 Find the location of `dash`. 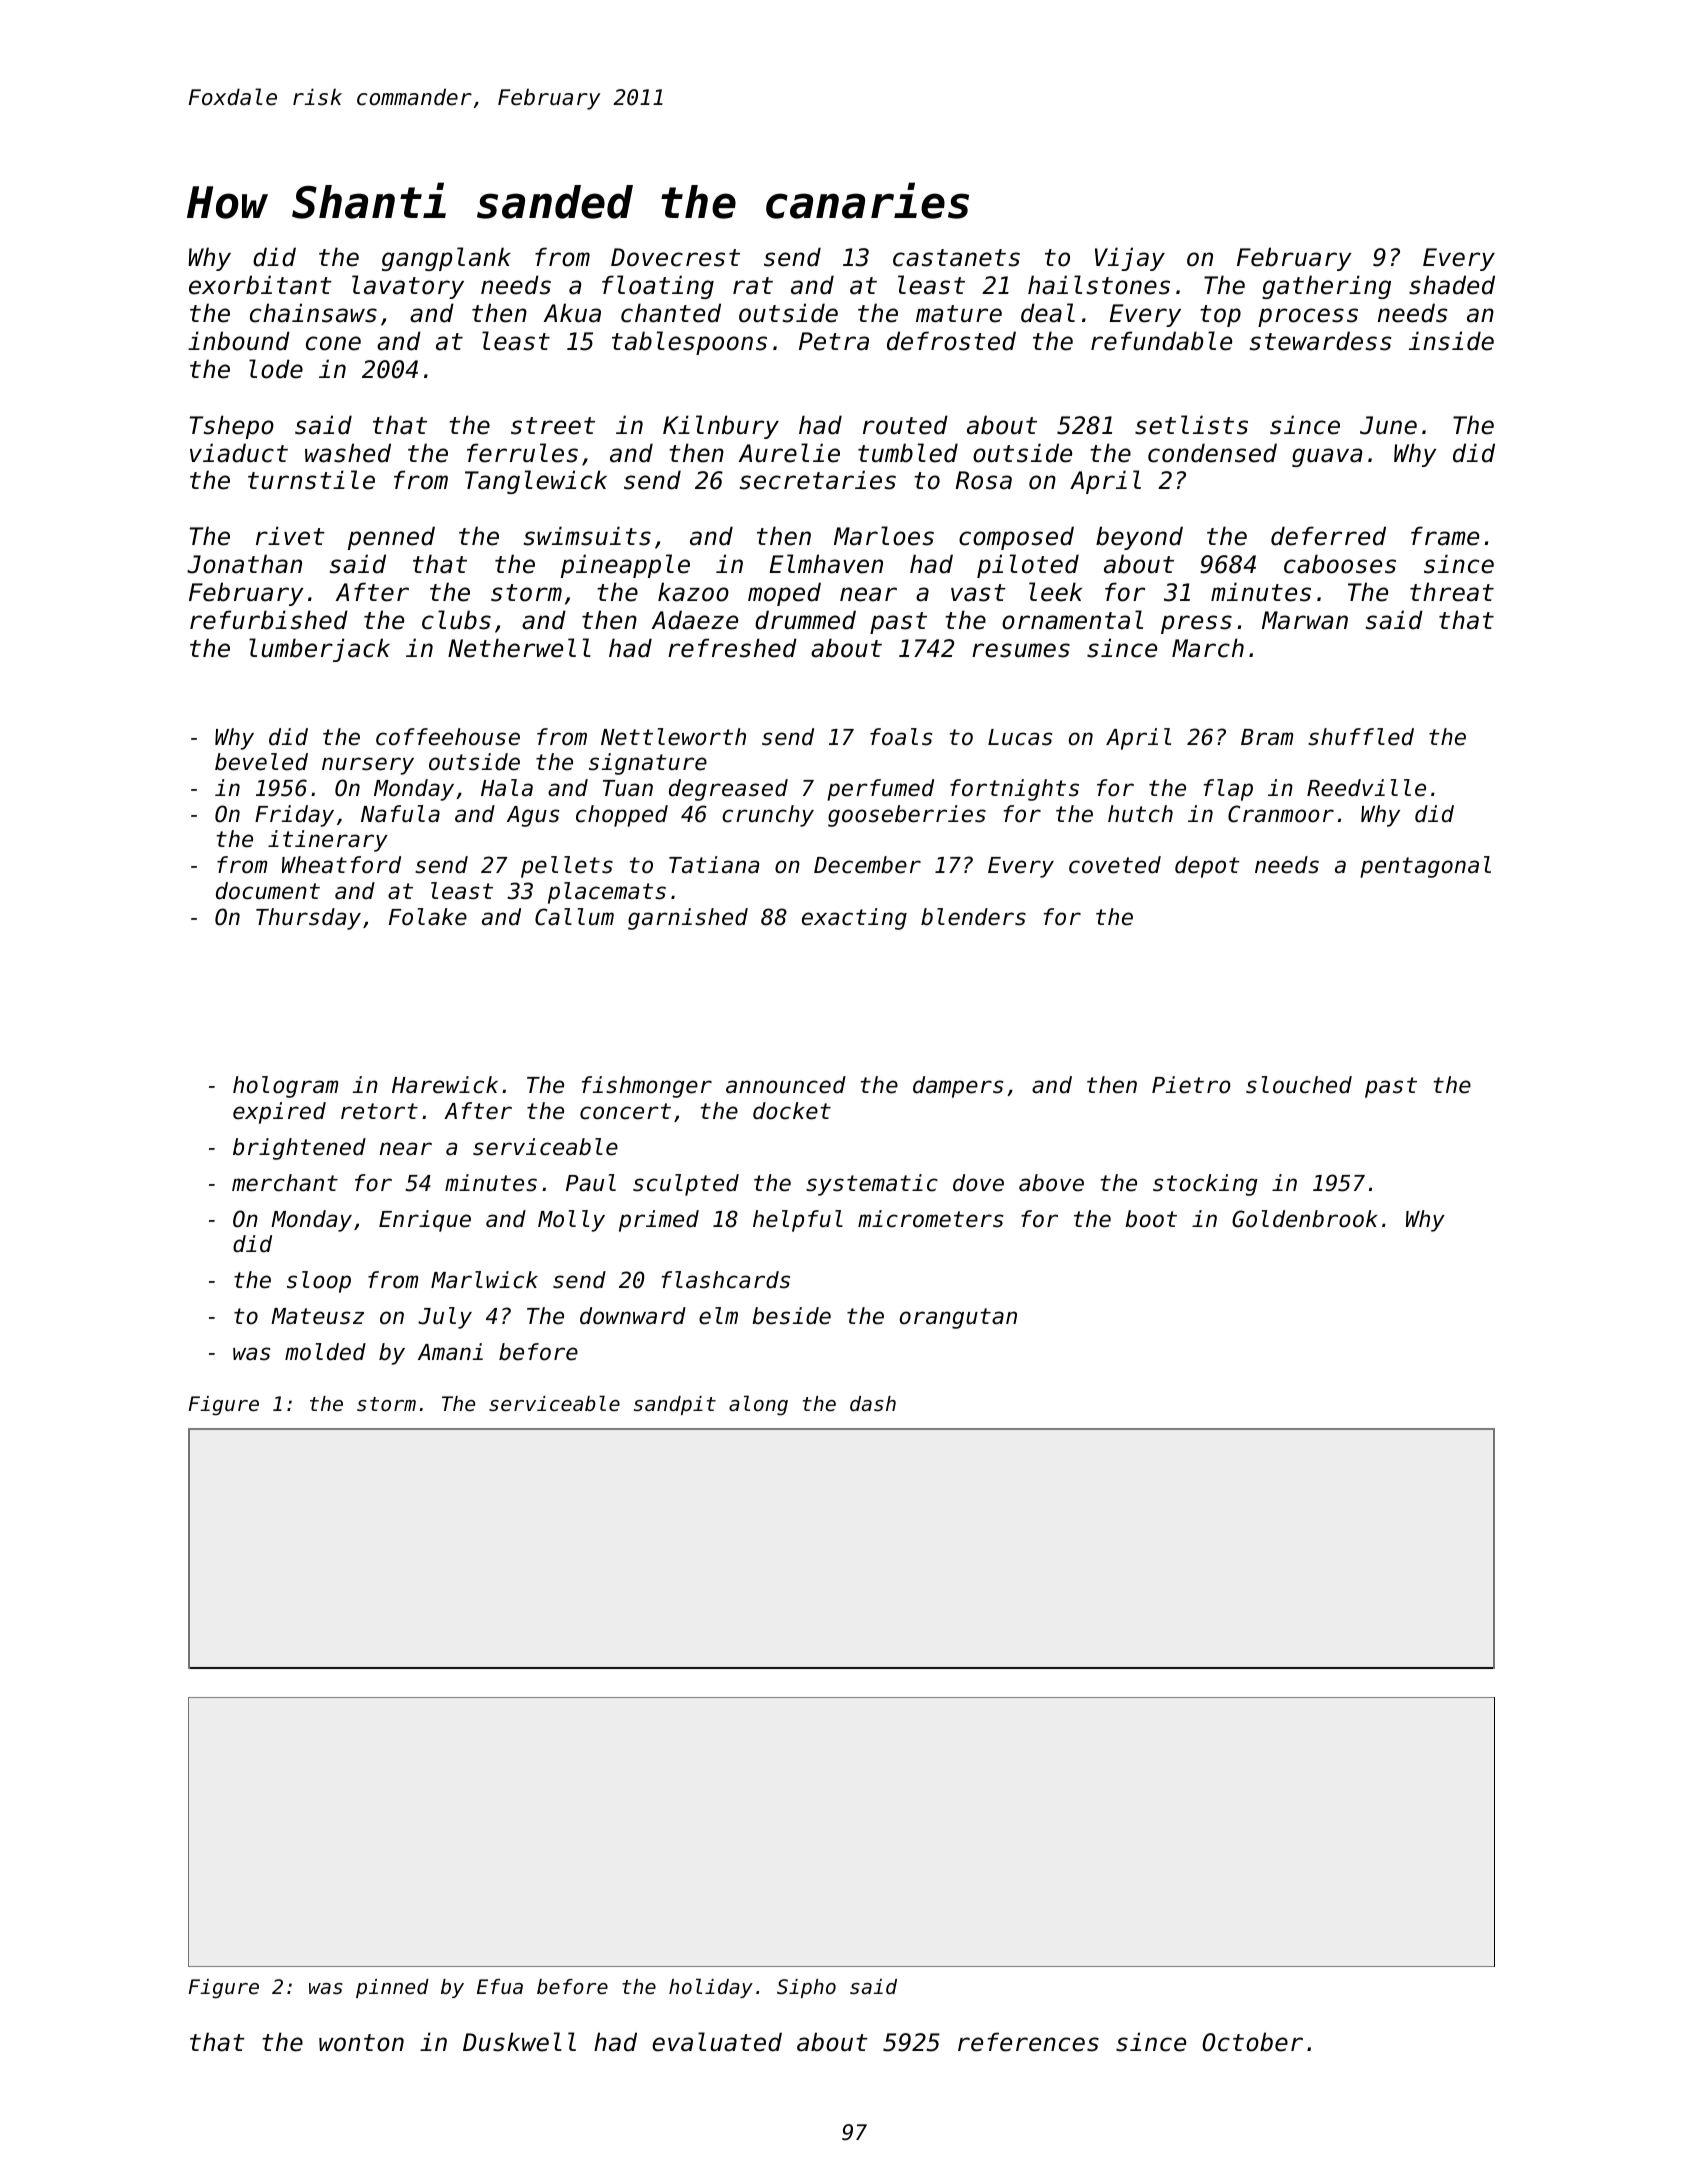

dash is located at coordinates (873, 1404).
